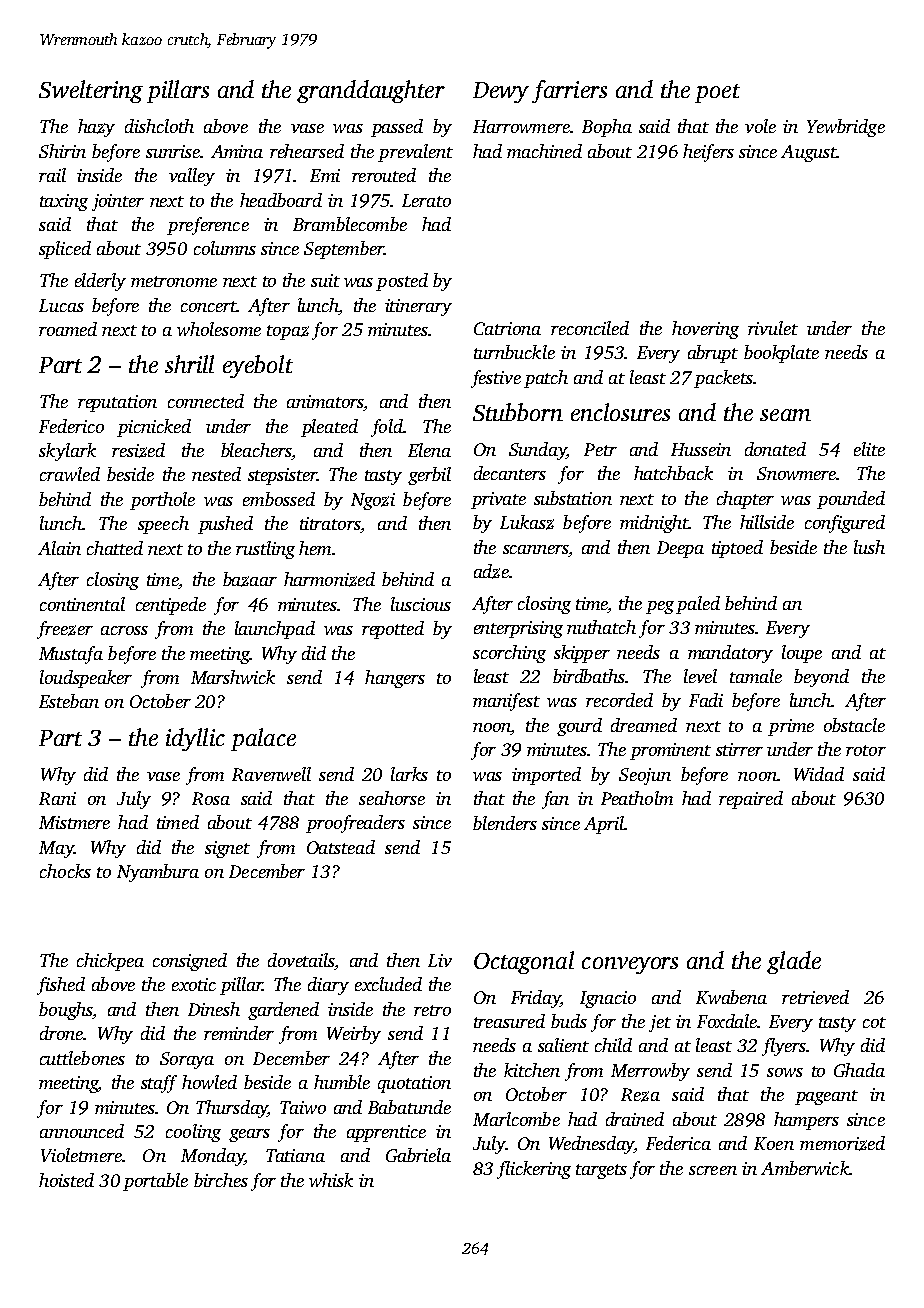 This page has height=1308, width=924. Describe the element at coordinates (637, 798) in the page. I see `Peatholm` at that location.
